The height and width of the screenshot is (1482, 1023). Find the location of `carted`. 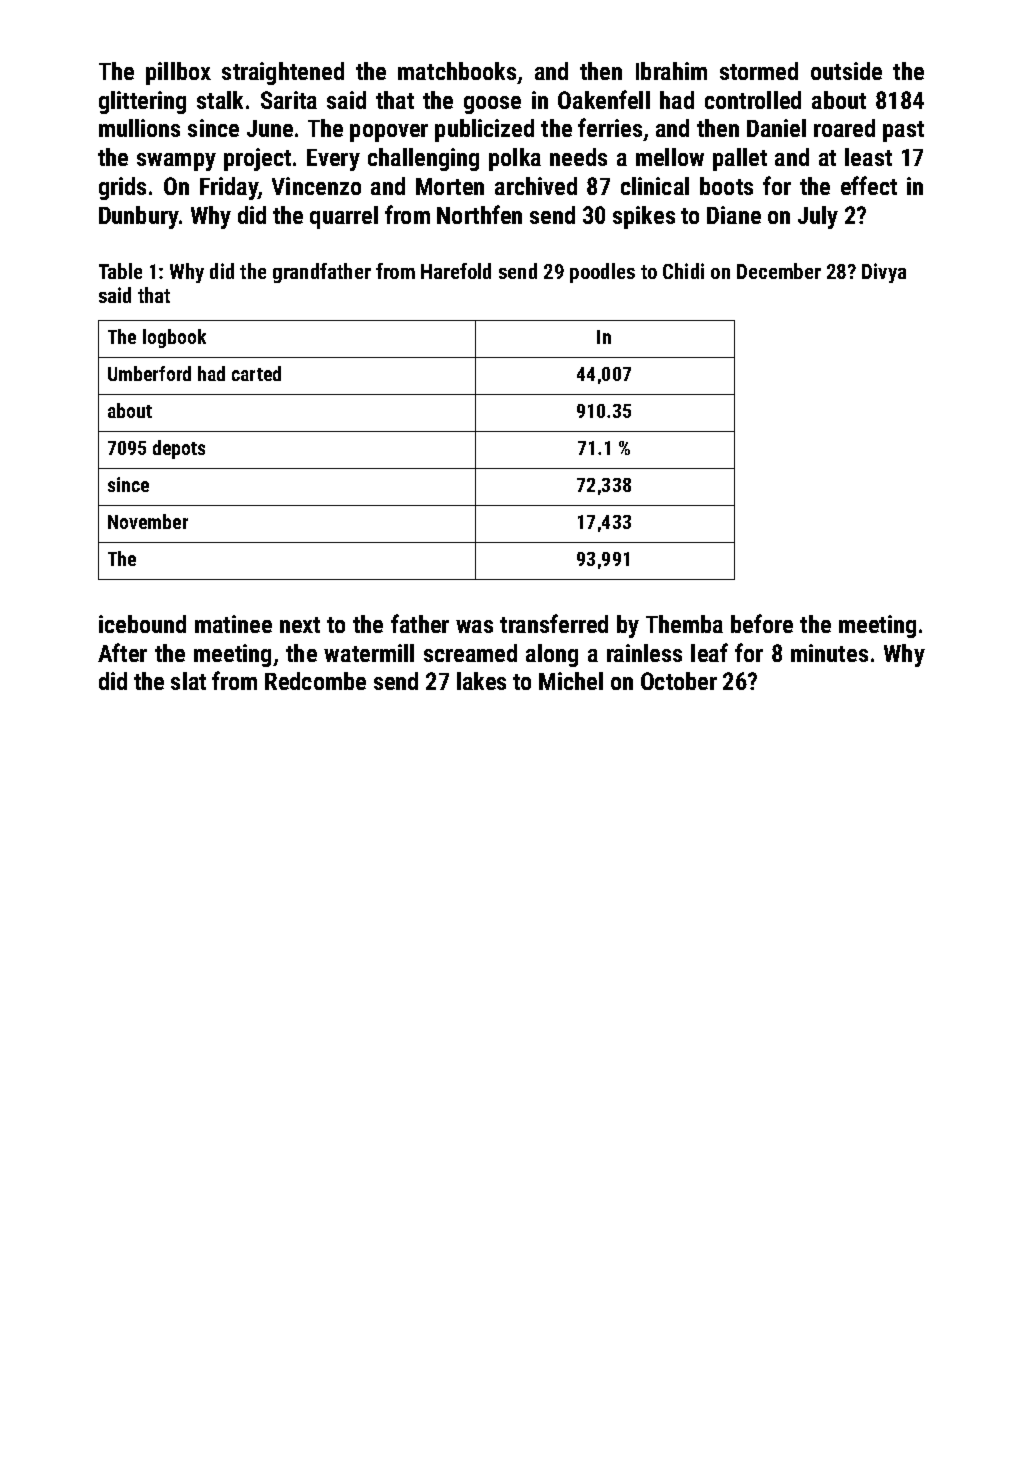

carted is located at coordinates (256, 373).
